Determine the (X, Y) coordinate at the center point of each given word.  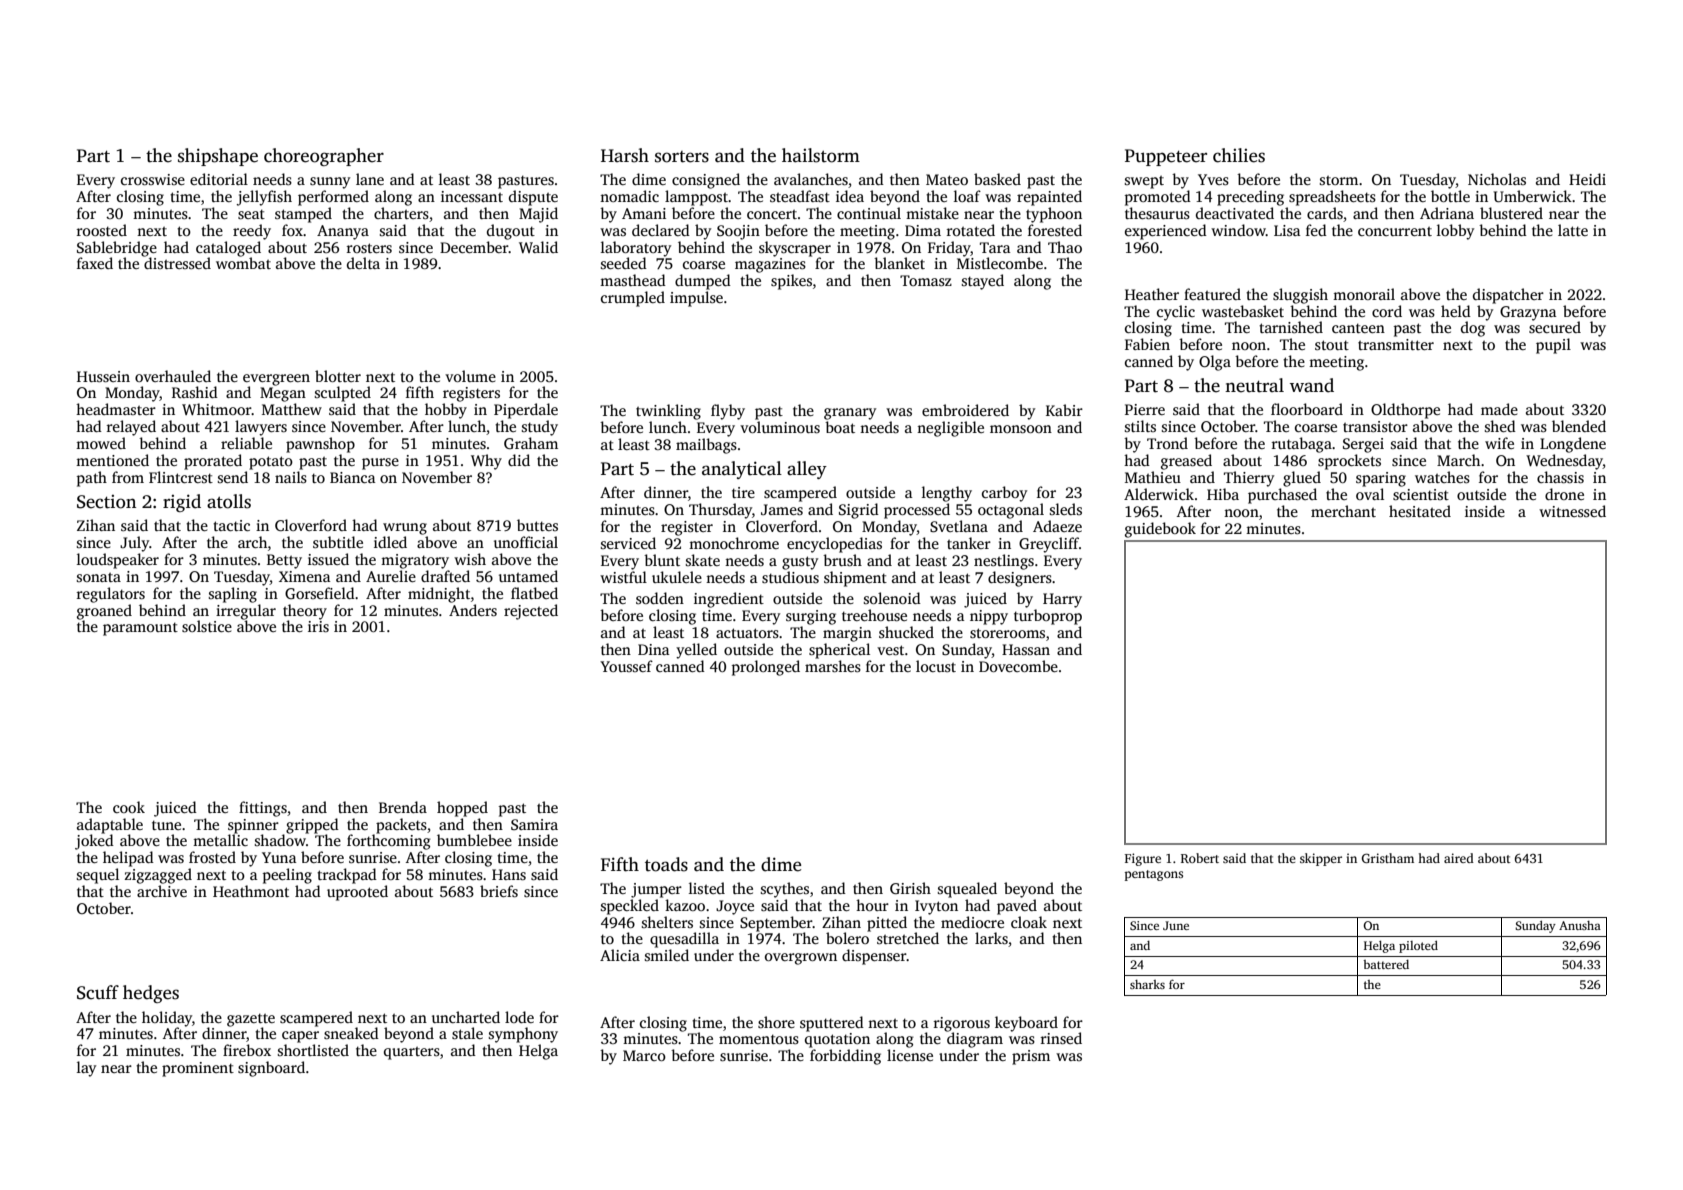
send (233, 477)
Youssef (626, 666)
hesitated (1420, 511)
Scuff (98, 992)
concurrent (1395, 231)
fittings (263, 809)
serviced (628, 543)
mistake (932, 213)
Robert (1200, 858)
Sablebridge (117, 249)
